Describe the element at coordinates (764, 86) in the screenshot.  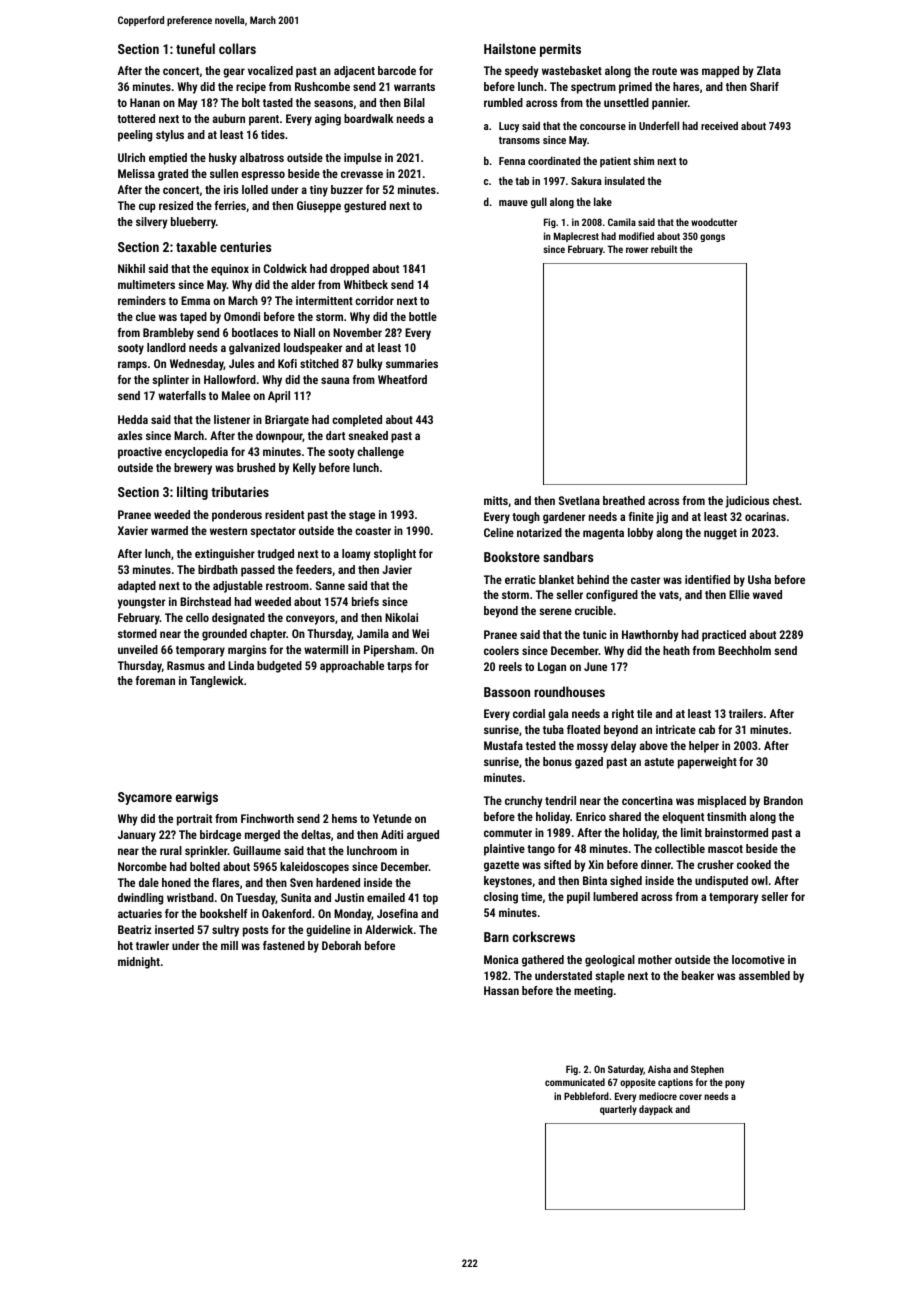
I see `Sharif` at that location.
